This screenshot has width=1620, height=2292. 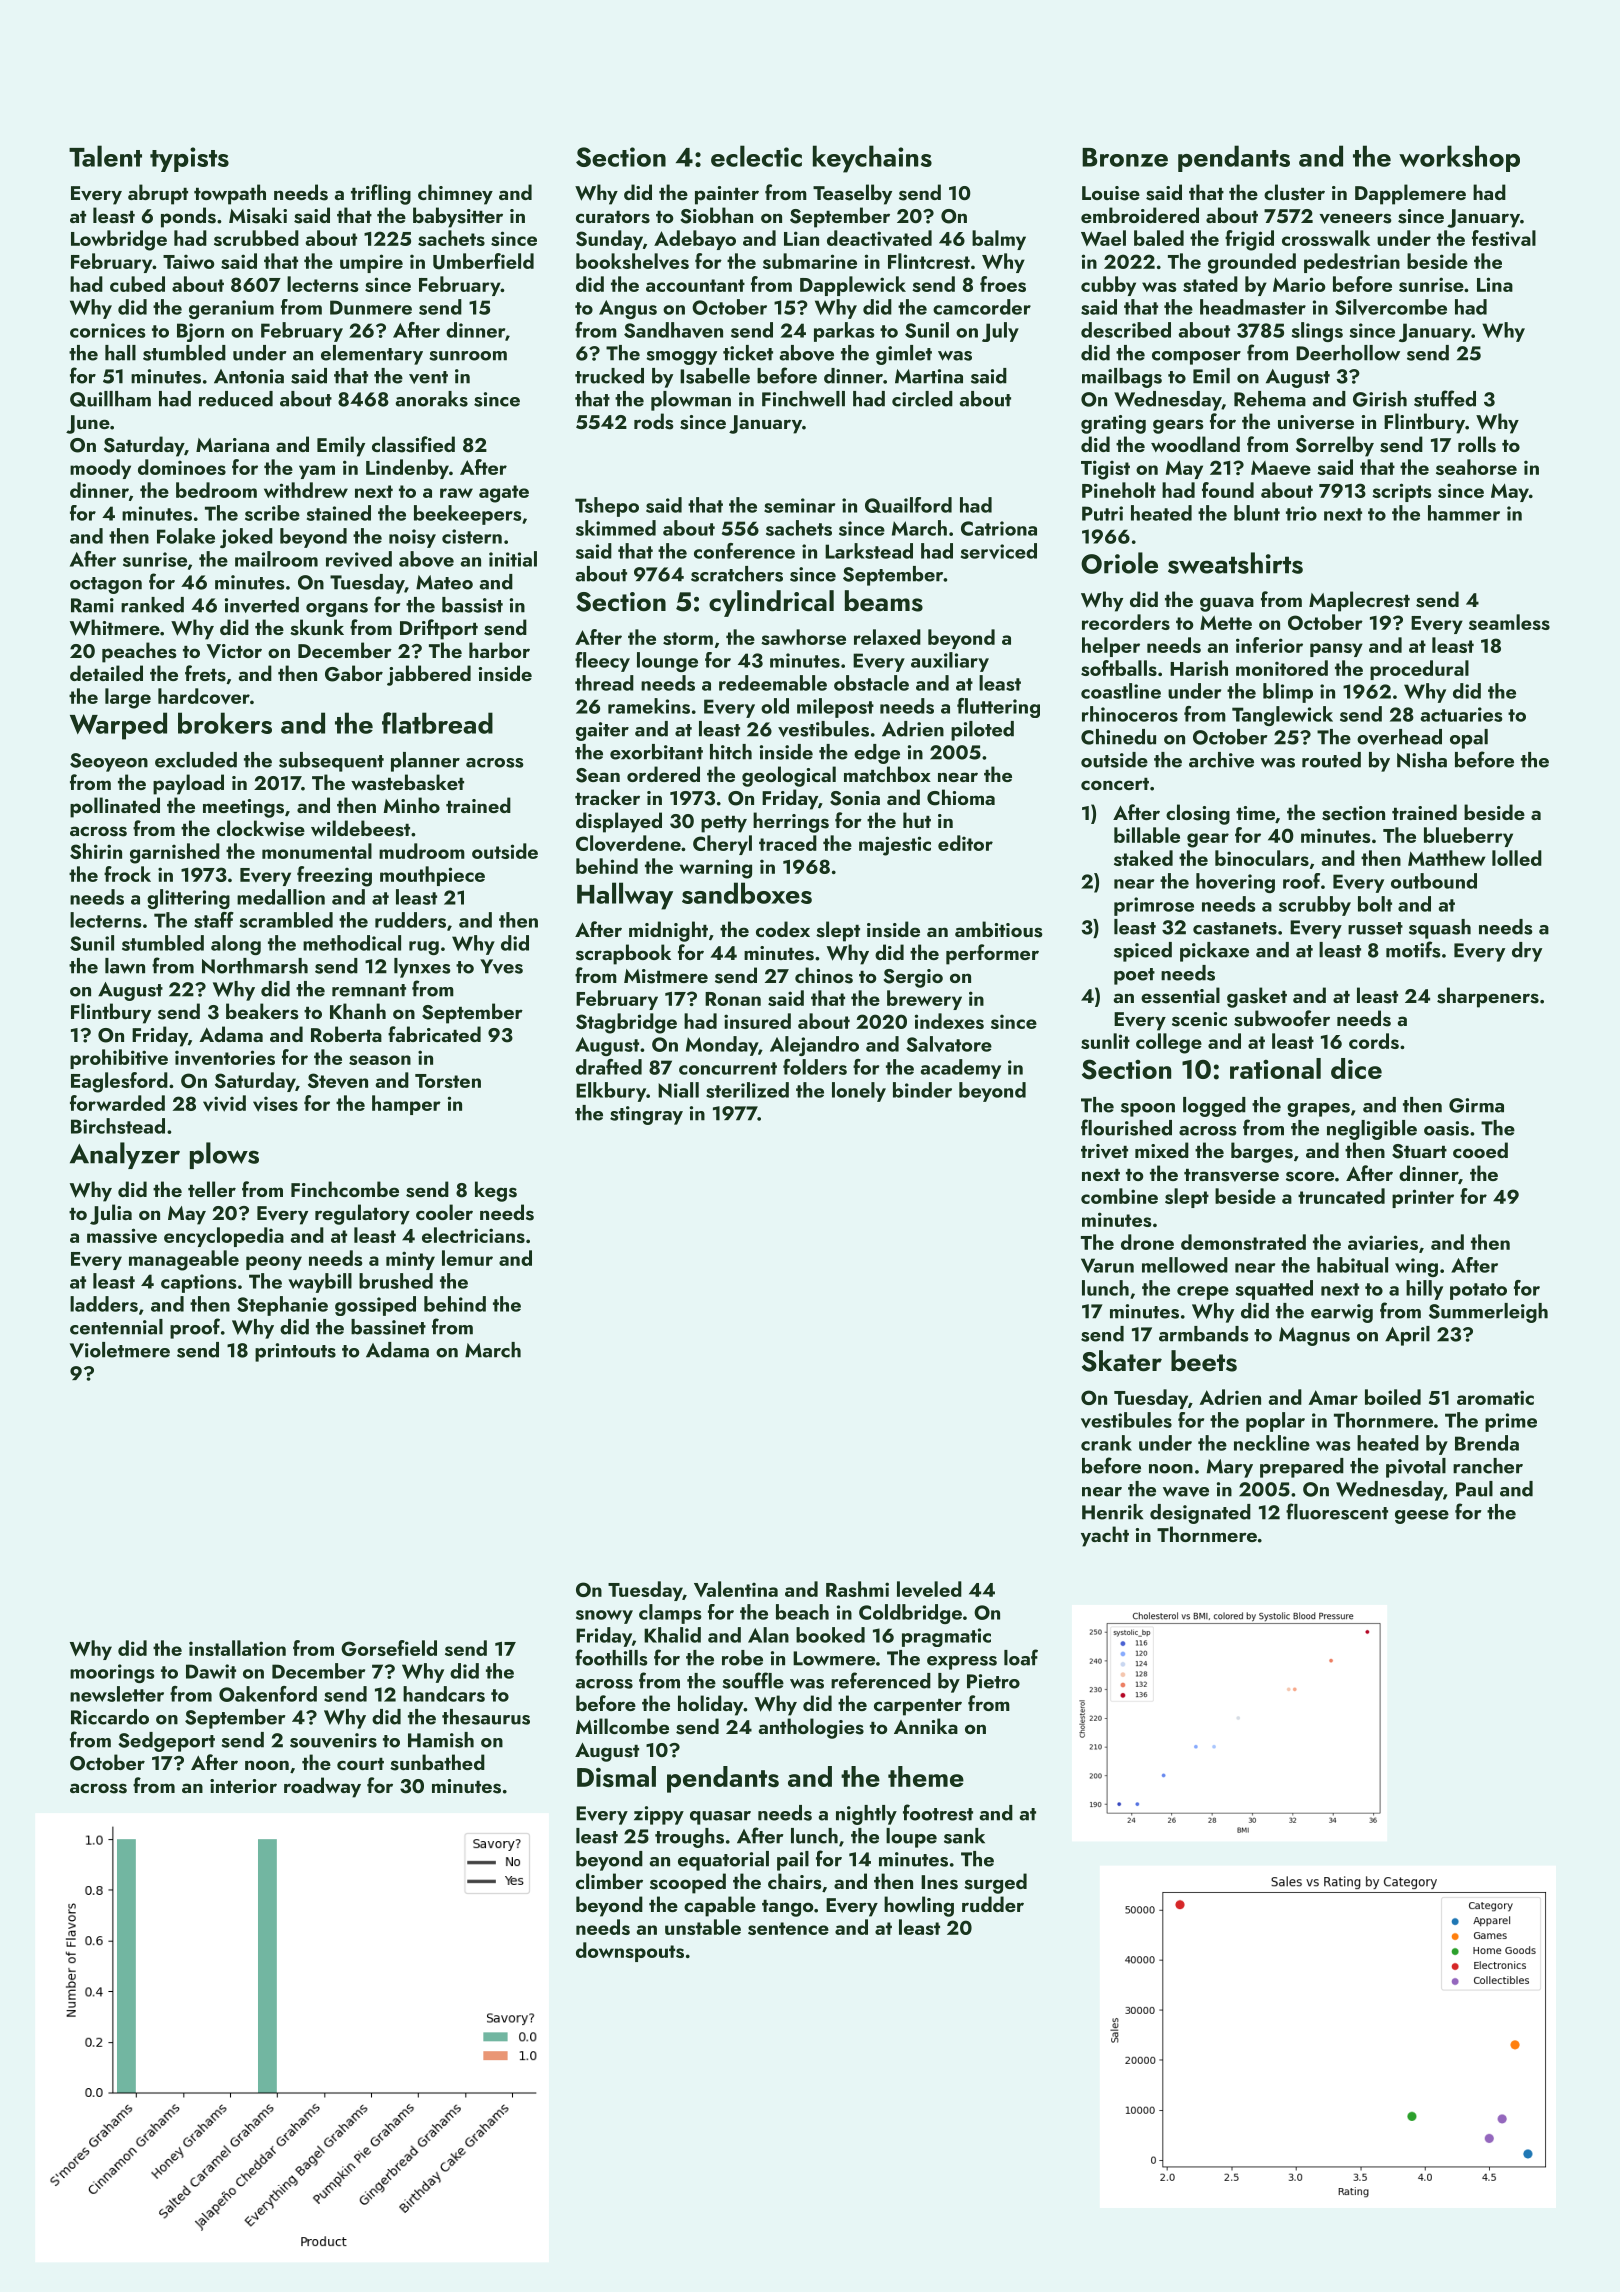 I want to click on keychains, so click(x=872, y=159).
